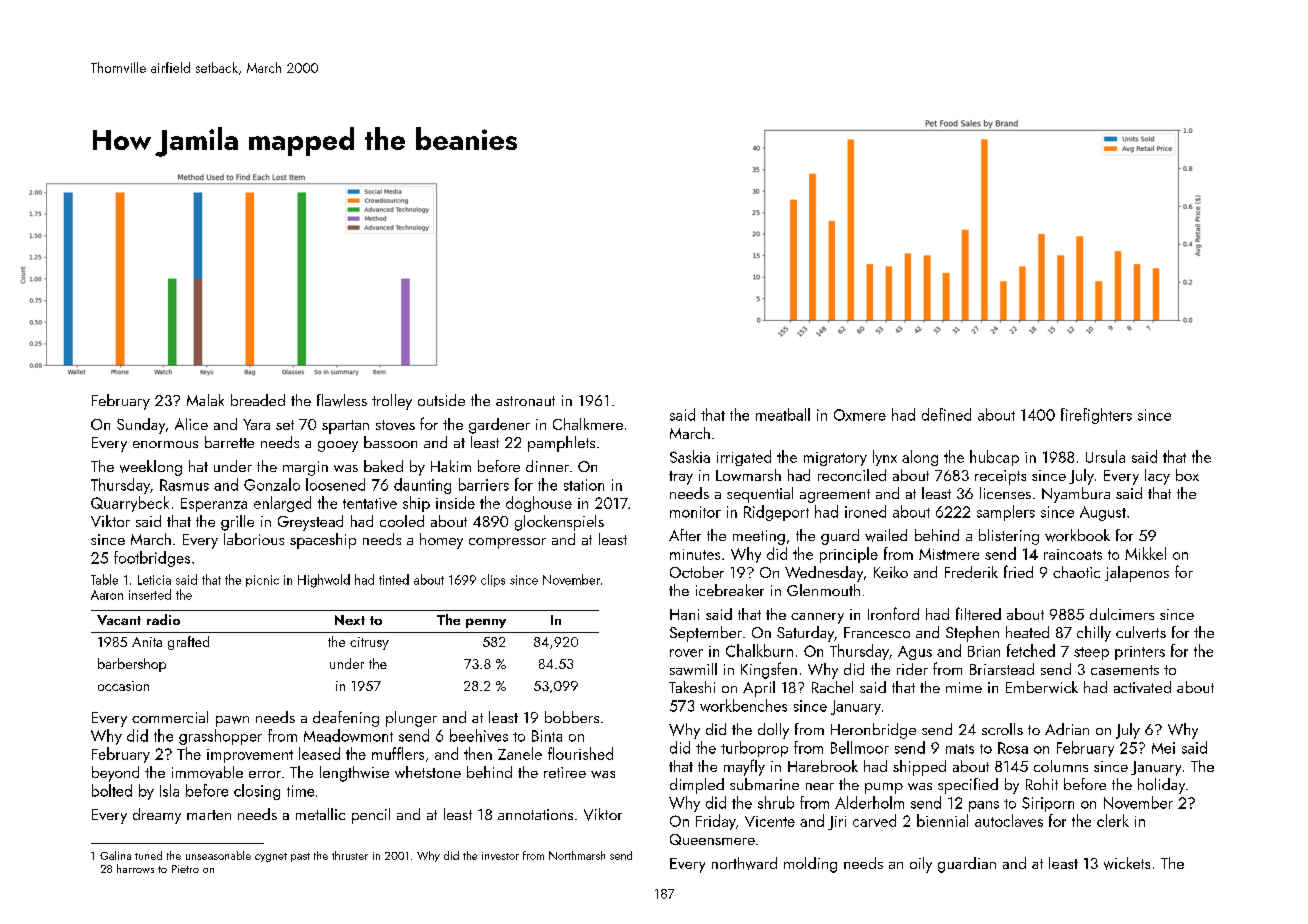  Describe the element at coordinates (271, 857) in the page. I see `cygnet` at that location.
